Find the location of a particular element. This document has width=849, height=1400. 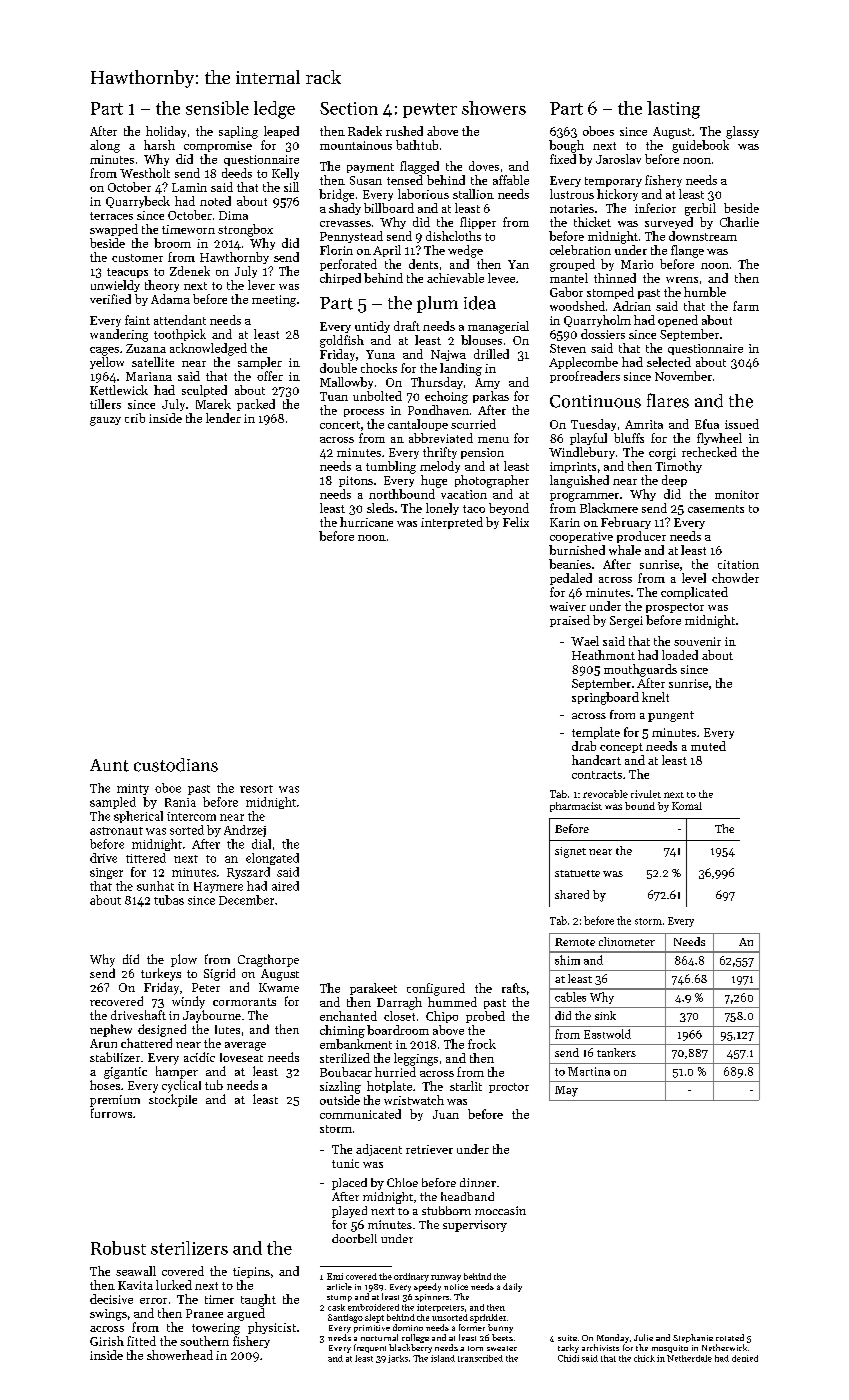

Adrian is located at coordinates (632, 306).
